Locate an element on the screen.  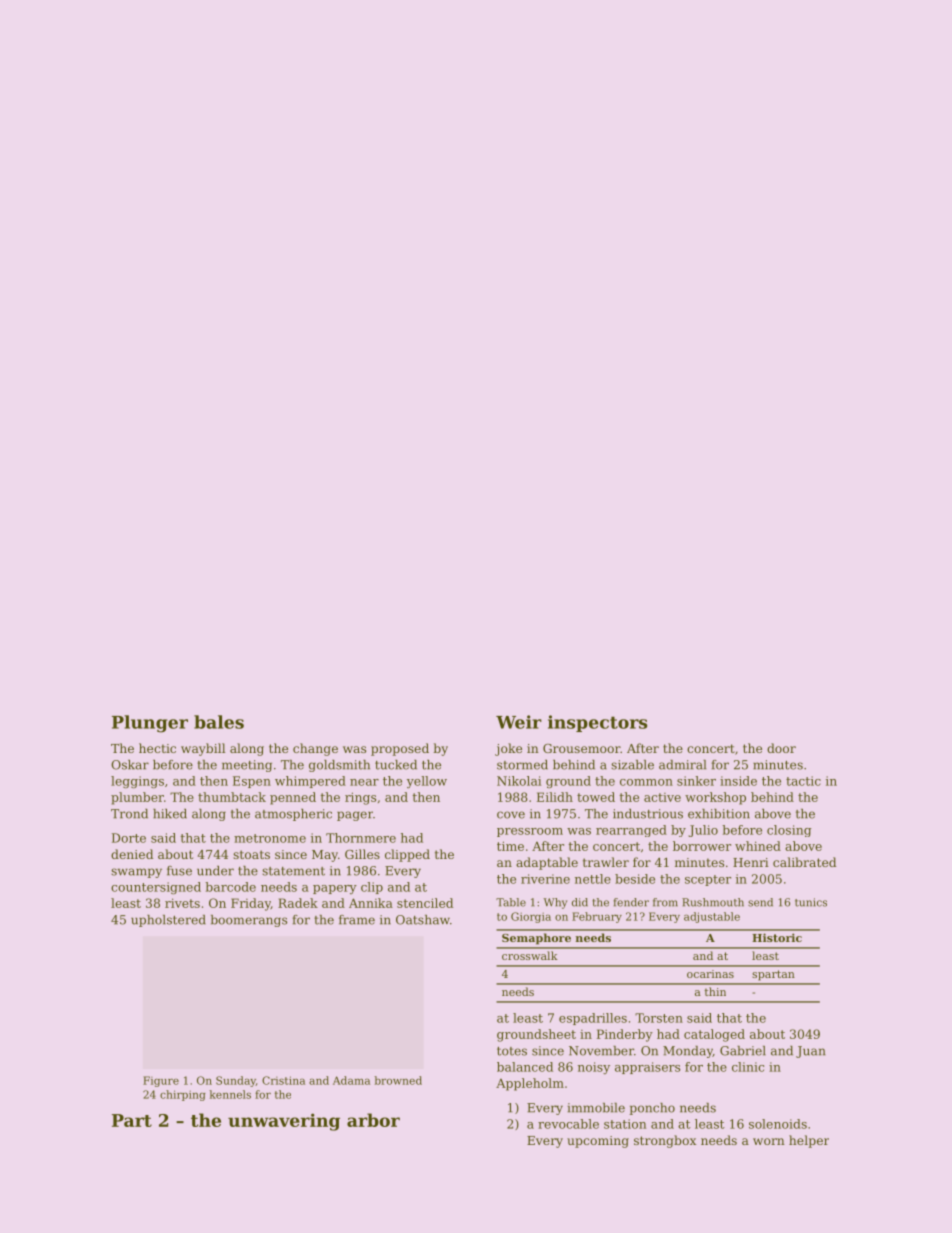
upholstered is located at coordinates (168, 921).
